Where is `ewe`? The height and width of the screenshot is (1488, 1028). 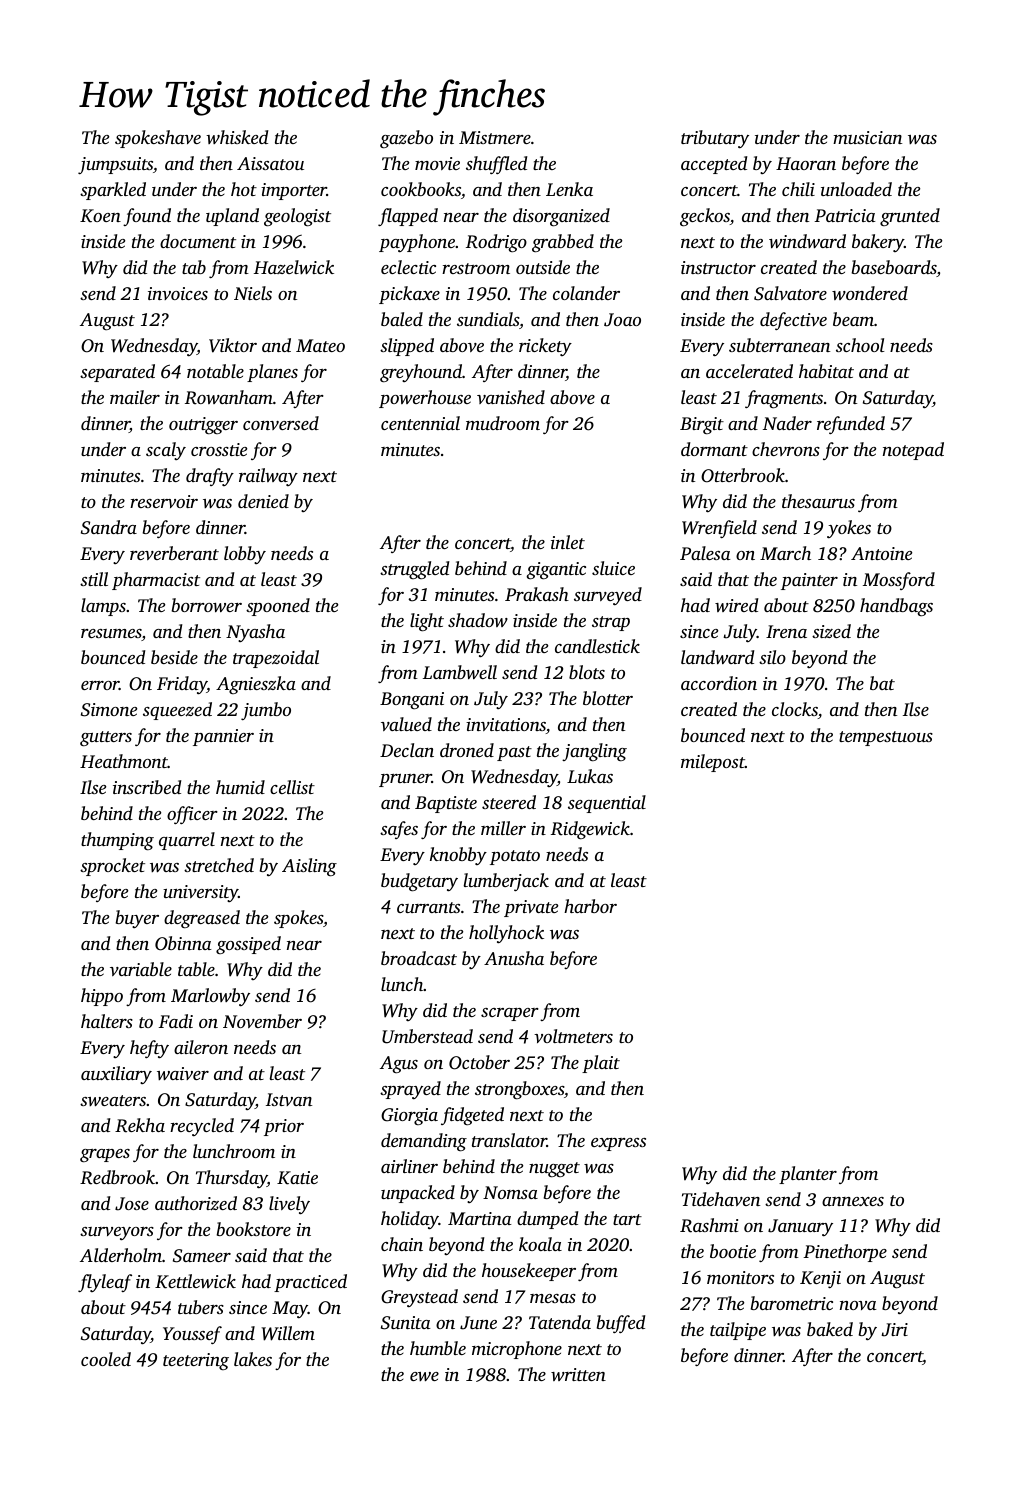 ewe is located at coordinates (424, 1376).
